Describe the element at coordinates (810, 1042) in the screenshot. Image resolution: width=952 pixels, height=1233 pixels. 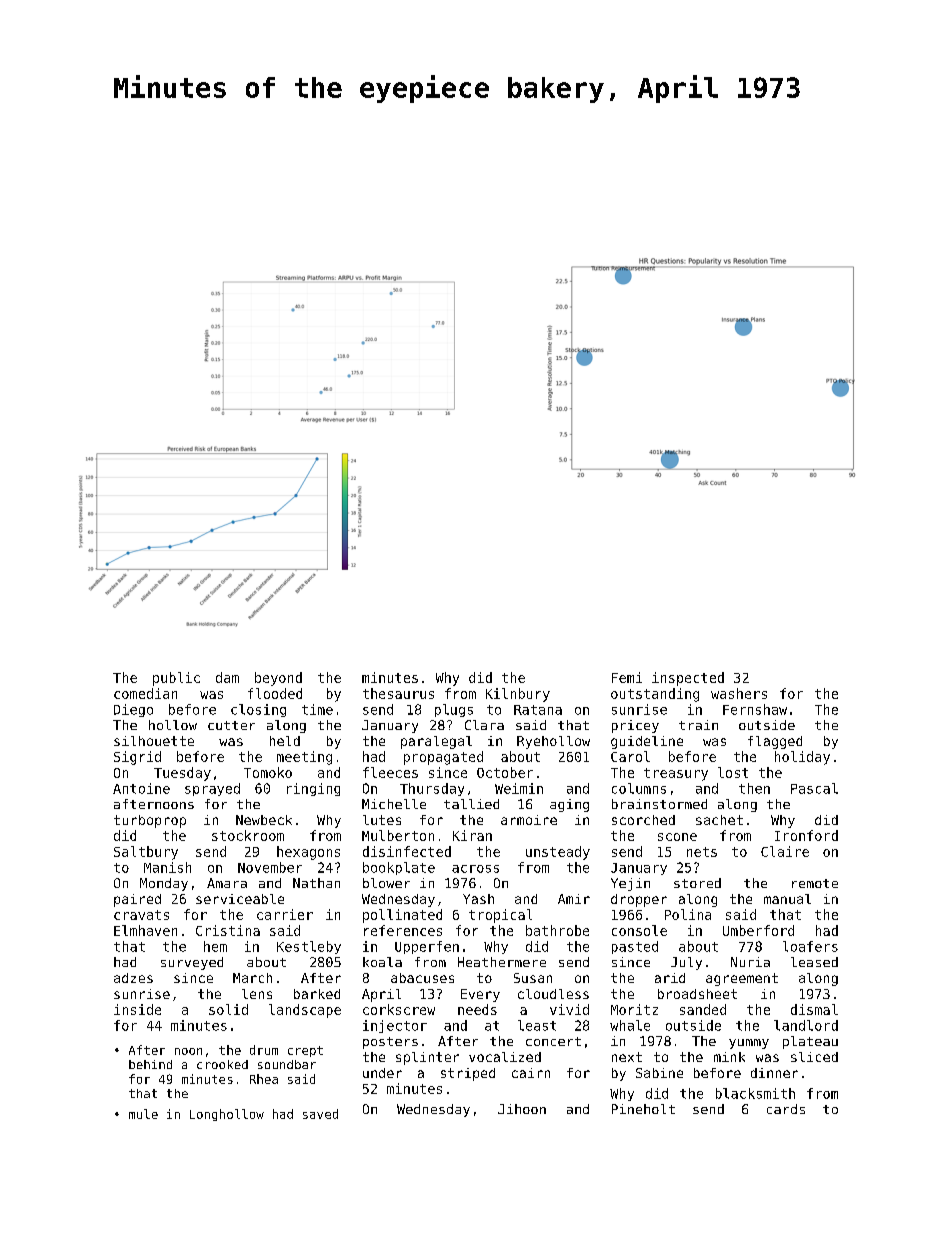
I see `plateau` at that location.
